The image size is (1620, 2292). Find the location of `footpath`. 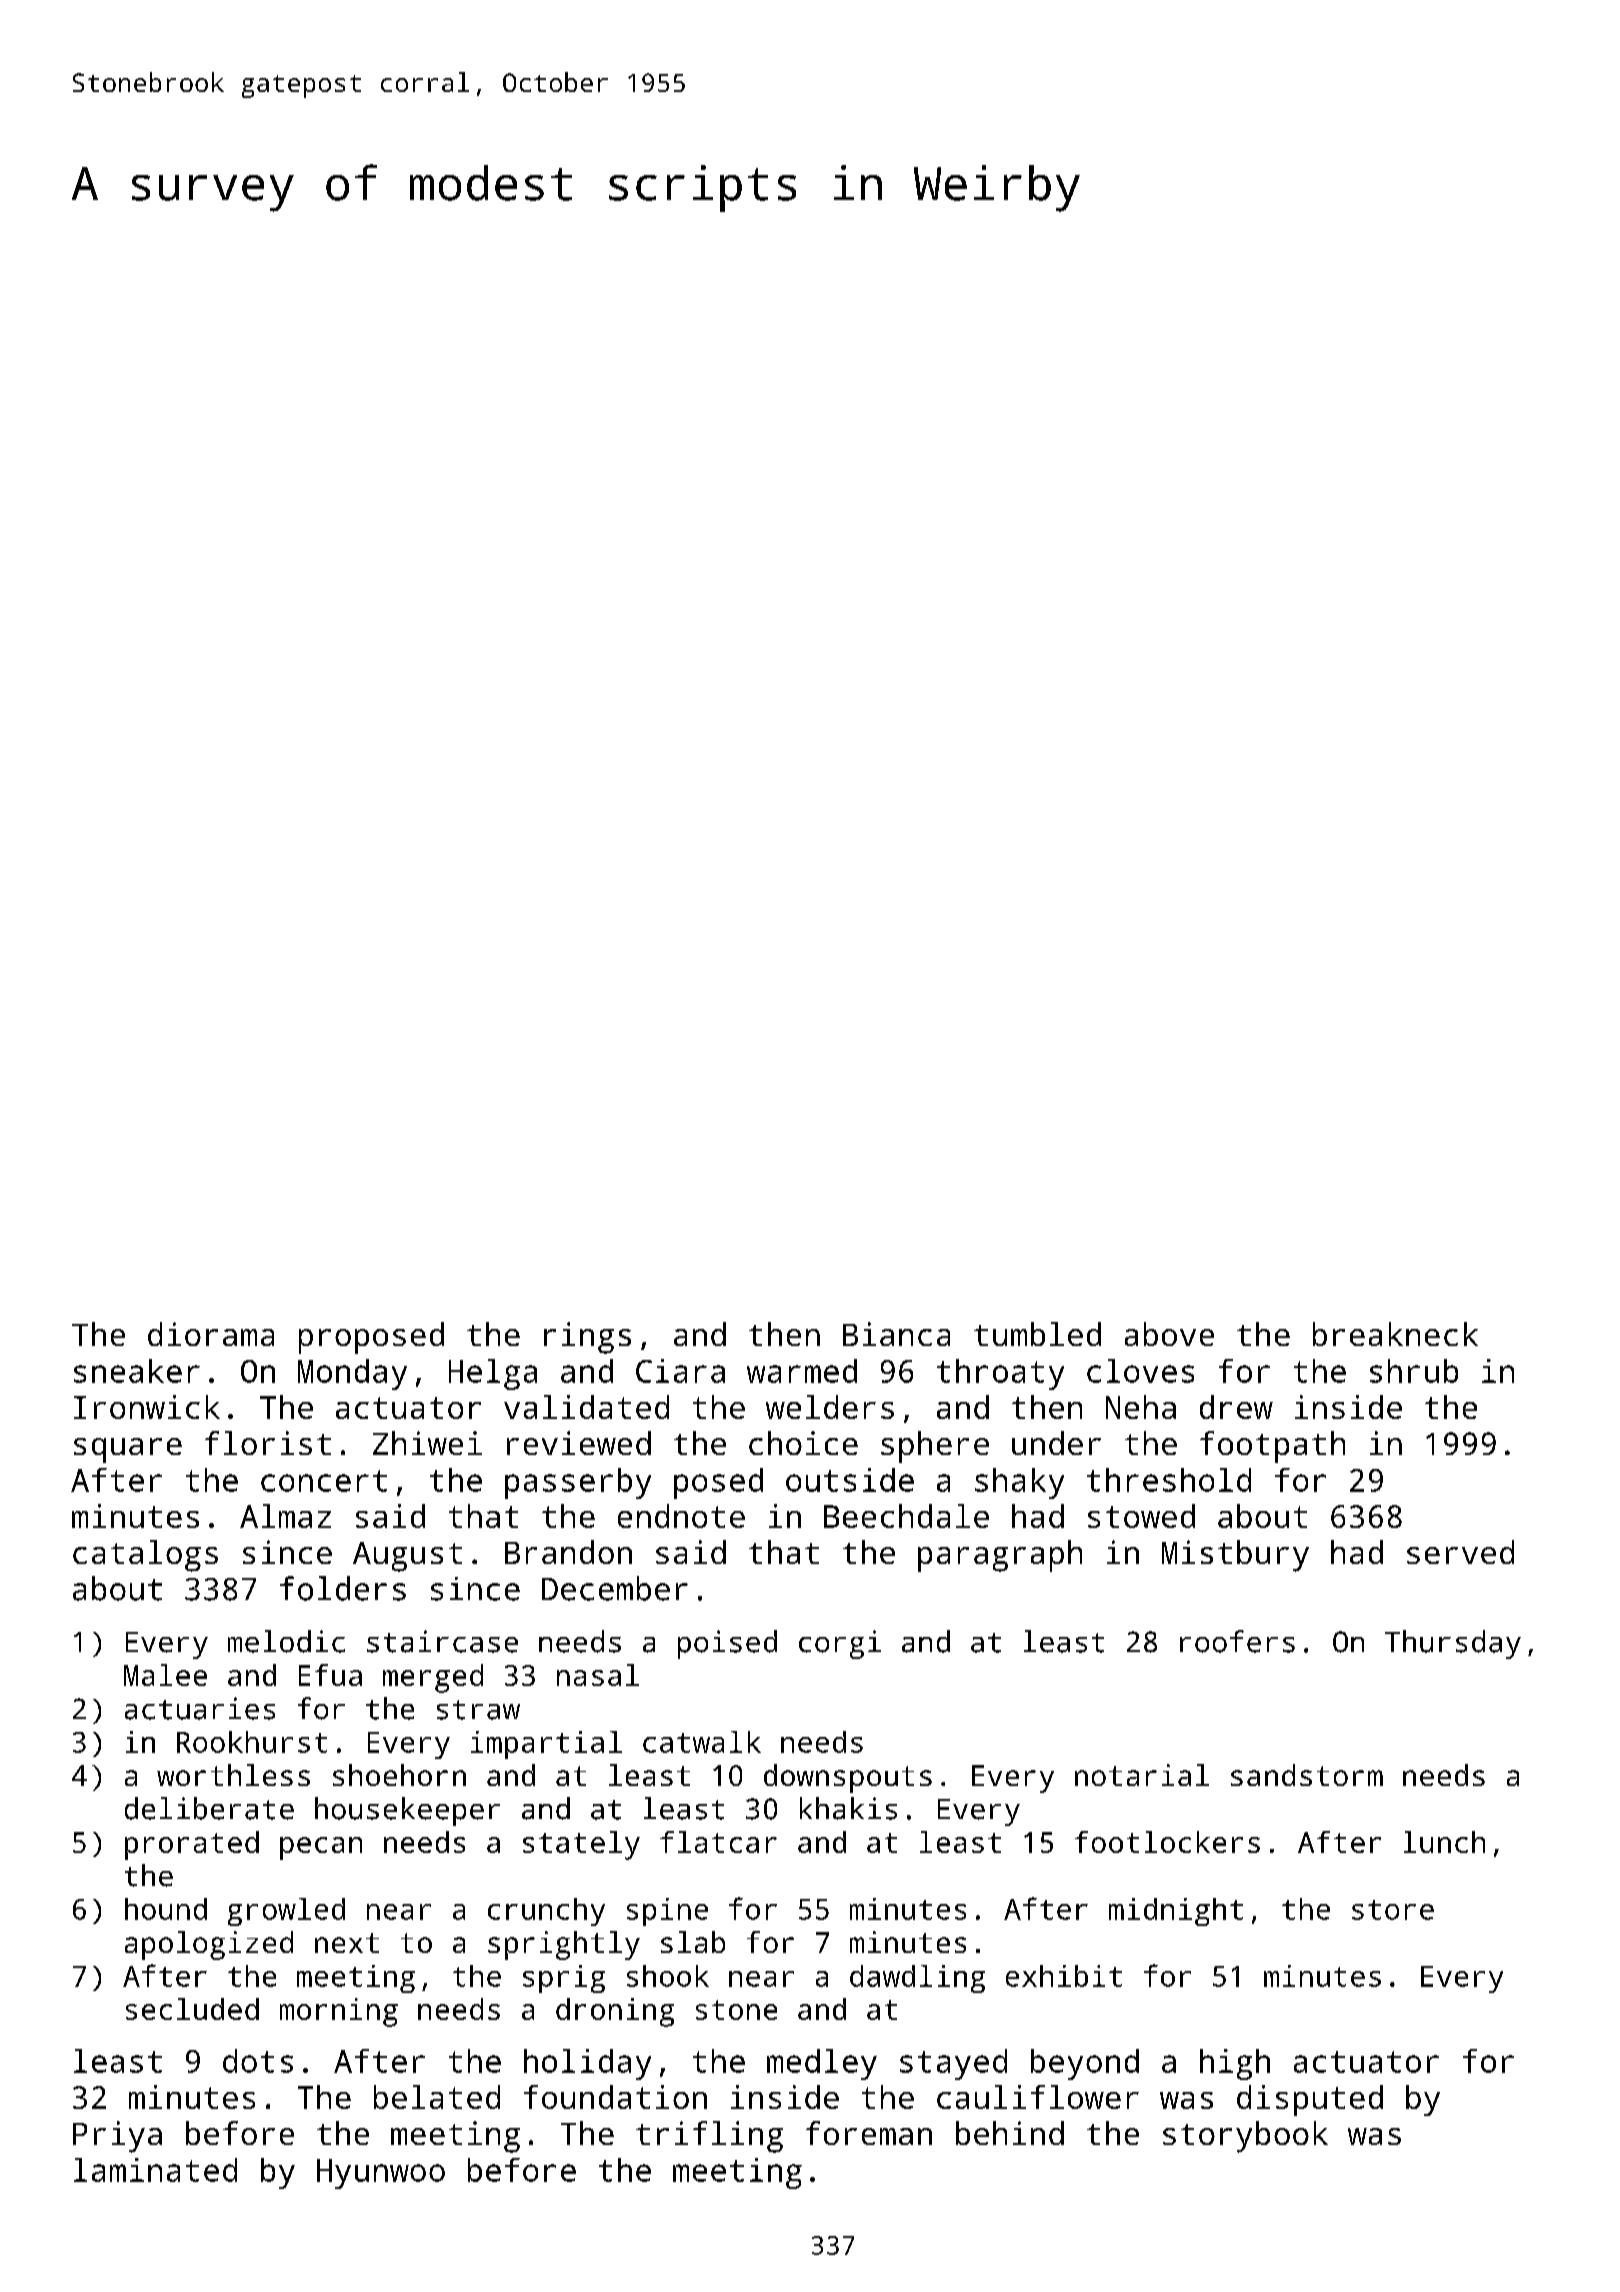

footpath is located at coordinates (1272, 1447).
